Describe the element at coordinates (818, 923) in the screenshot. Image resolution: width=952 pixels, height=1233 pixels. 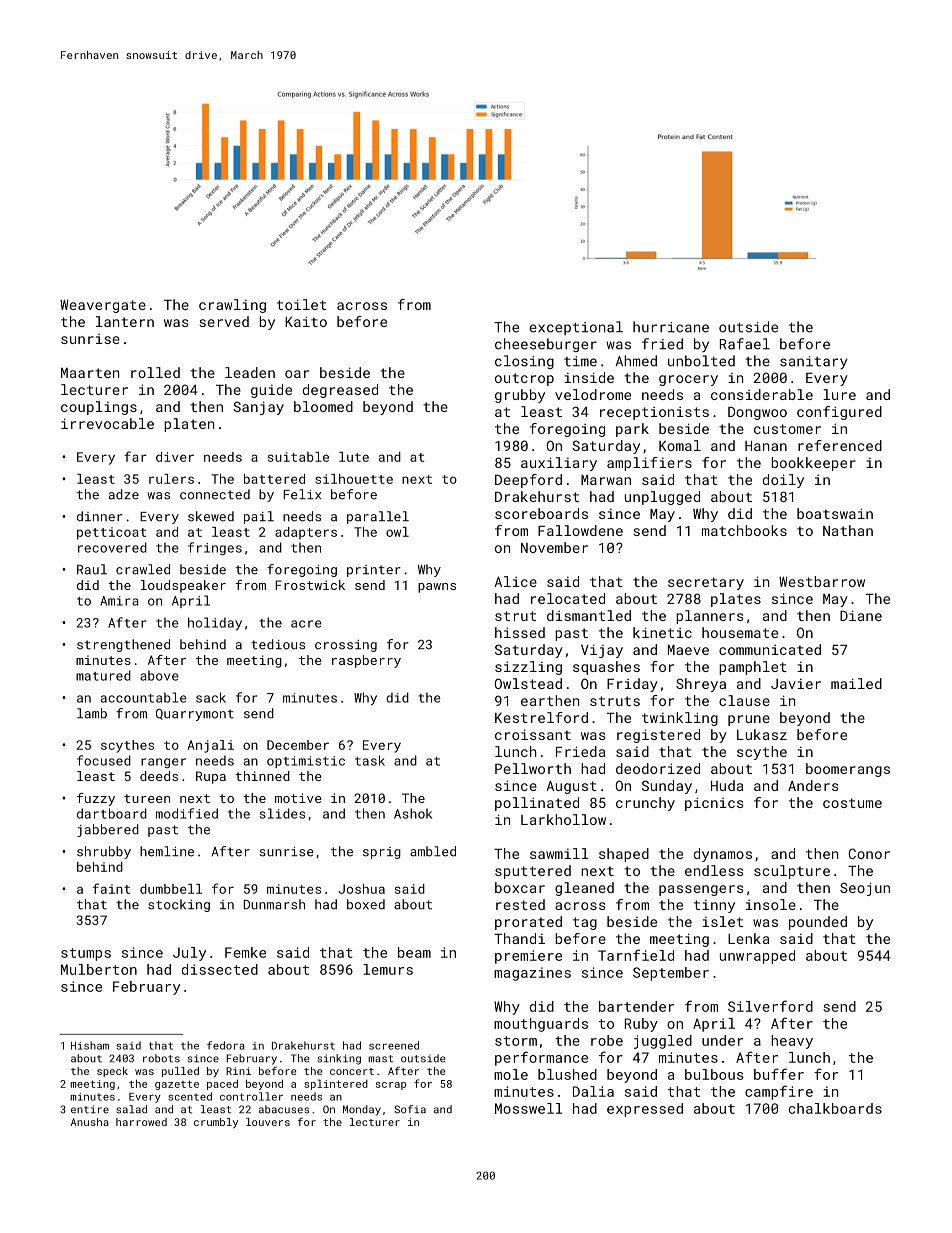
I see `pounded` at that location.
